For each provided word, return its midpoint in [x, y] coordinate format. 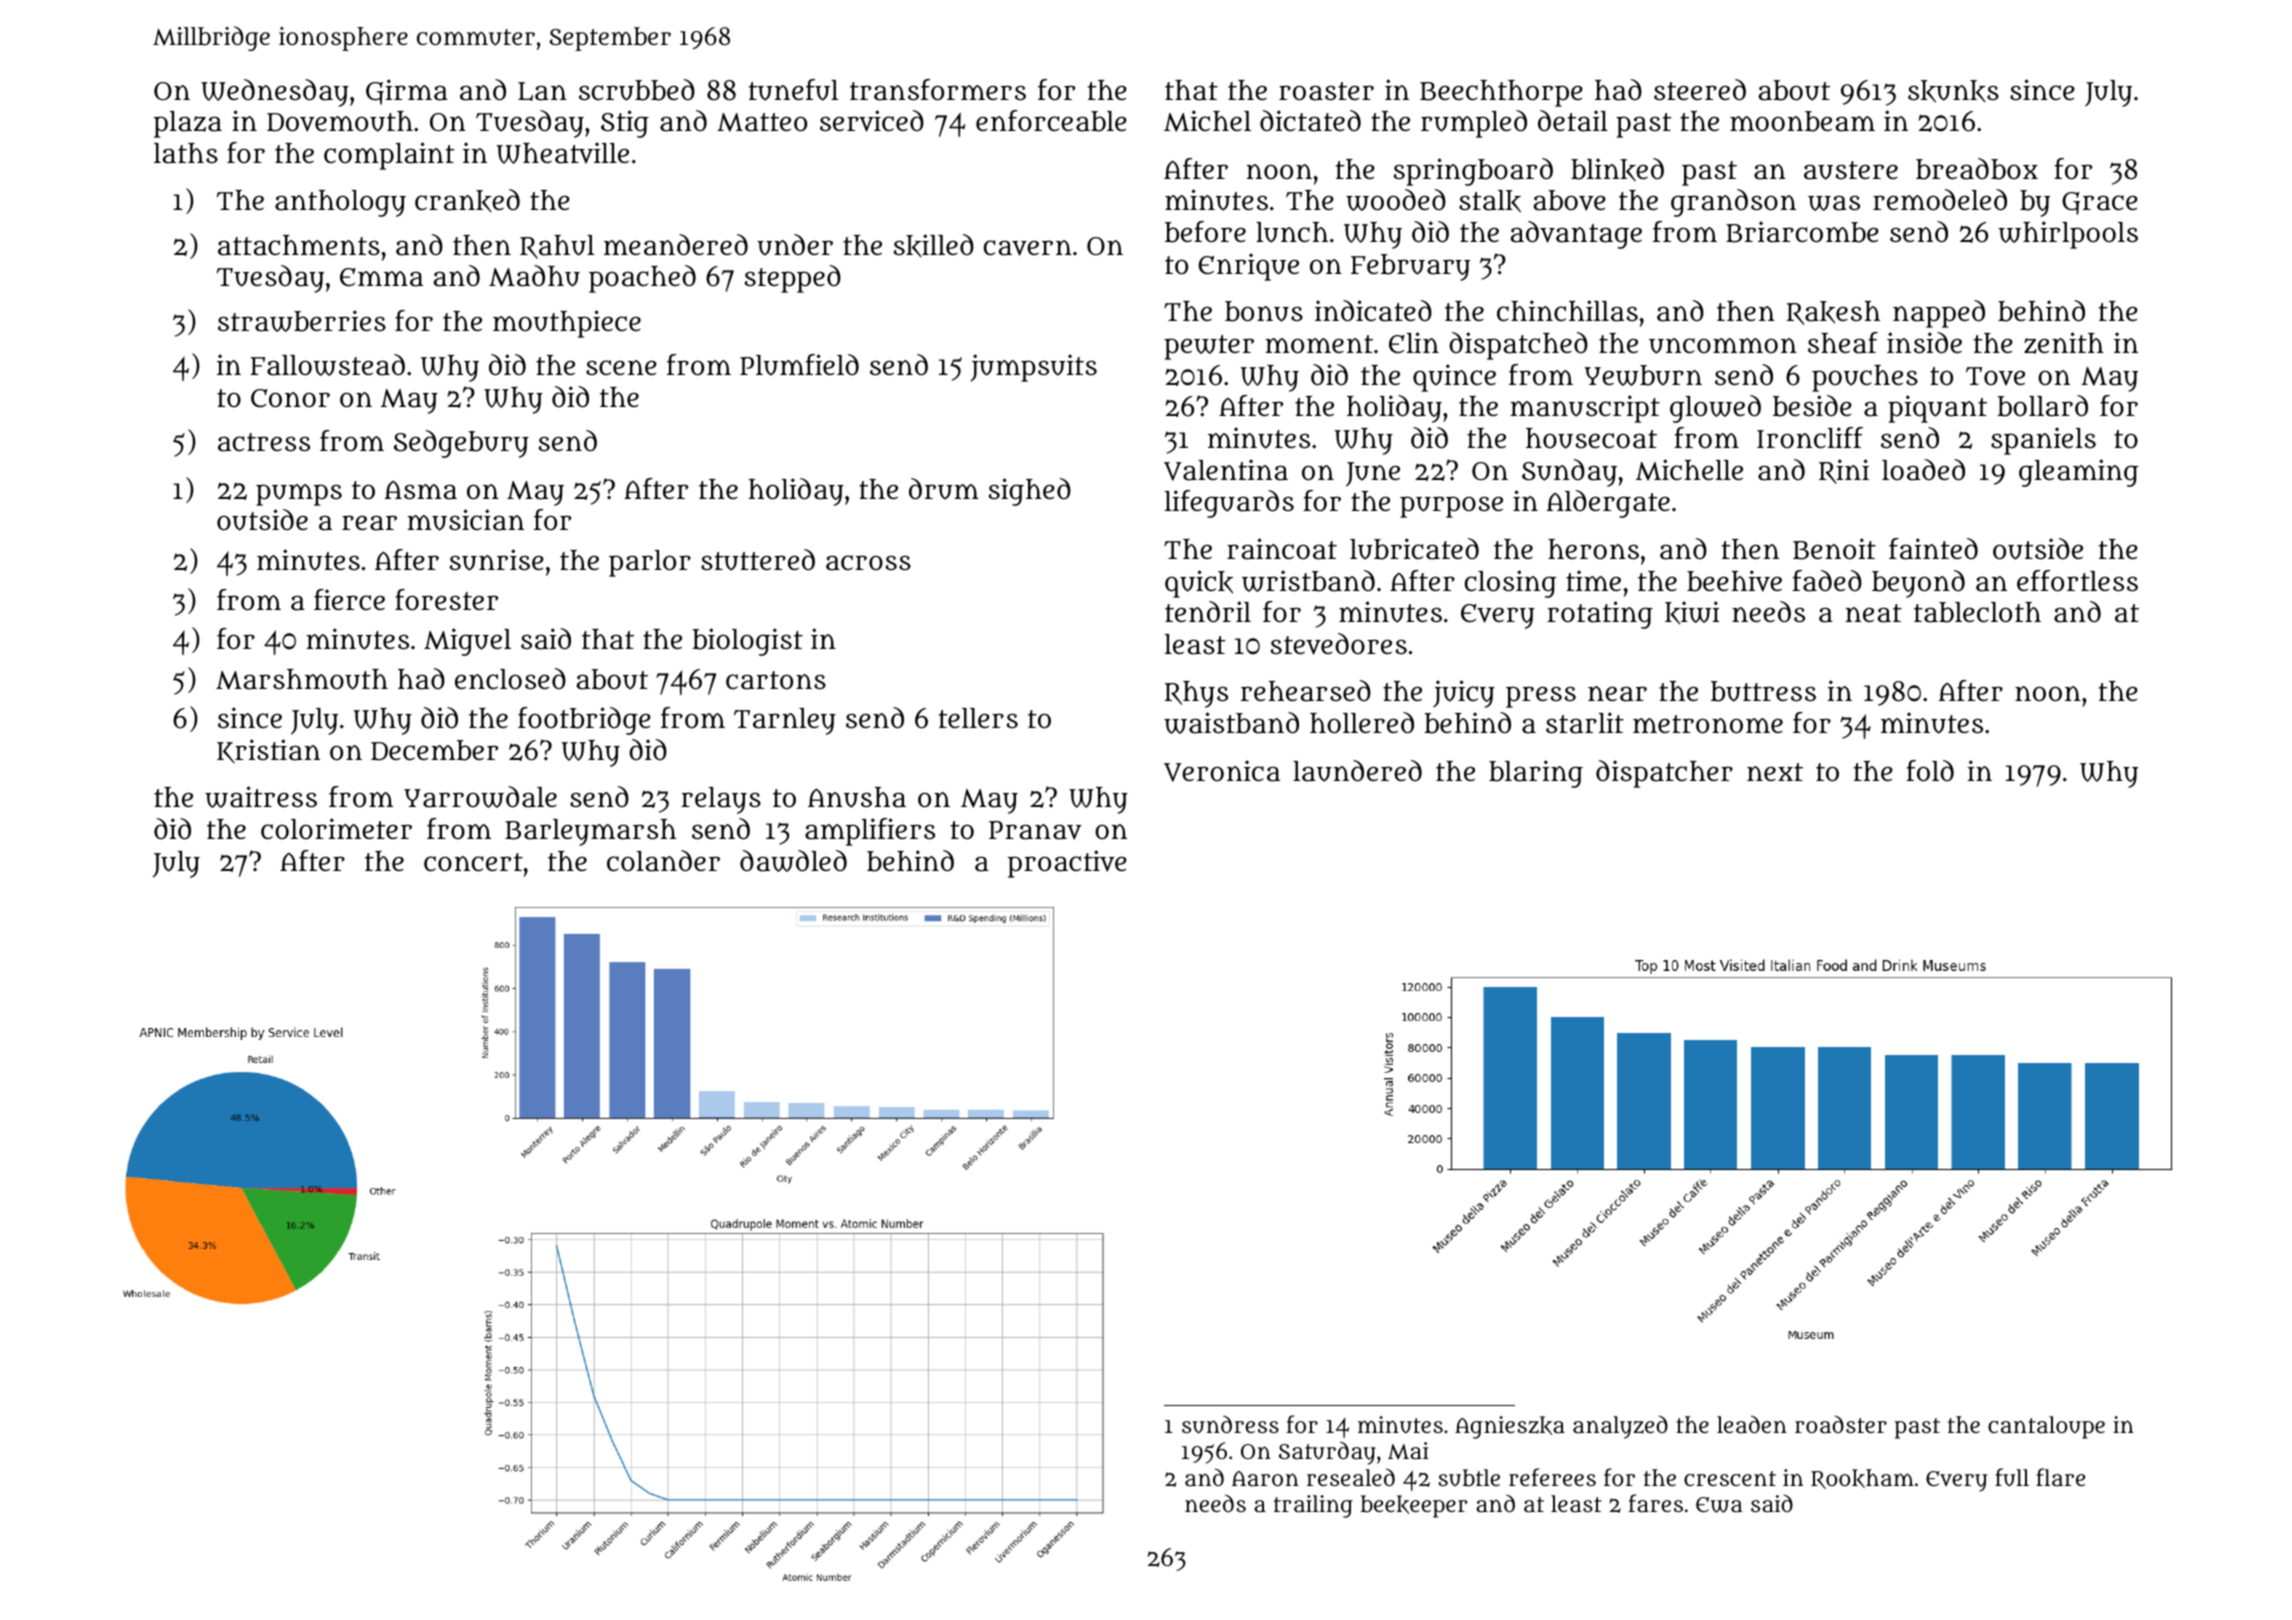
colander [663, 861]
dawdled [793, 861]
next [1775, 772]
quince [1454, 378]
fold [1930, 771]
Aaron [1265, 1478]
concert [473, 862]
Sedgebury [461, 444]
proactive [1067, 864]
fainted [1933, 549]
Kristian [268, 751]
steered [1700, 90]
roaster [1326, 91]
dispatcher [1664, 774]
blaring [1536, 774]
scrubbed [637, 90]
